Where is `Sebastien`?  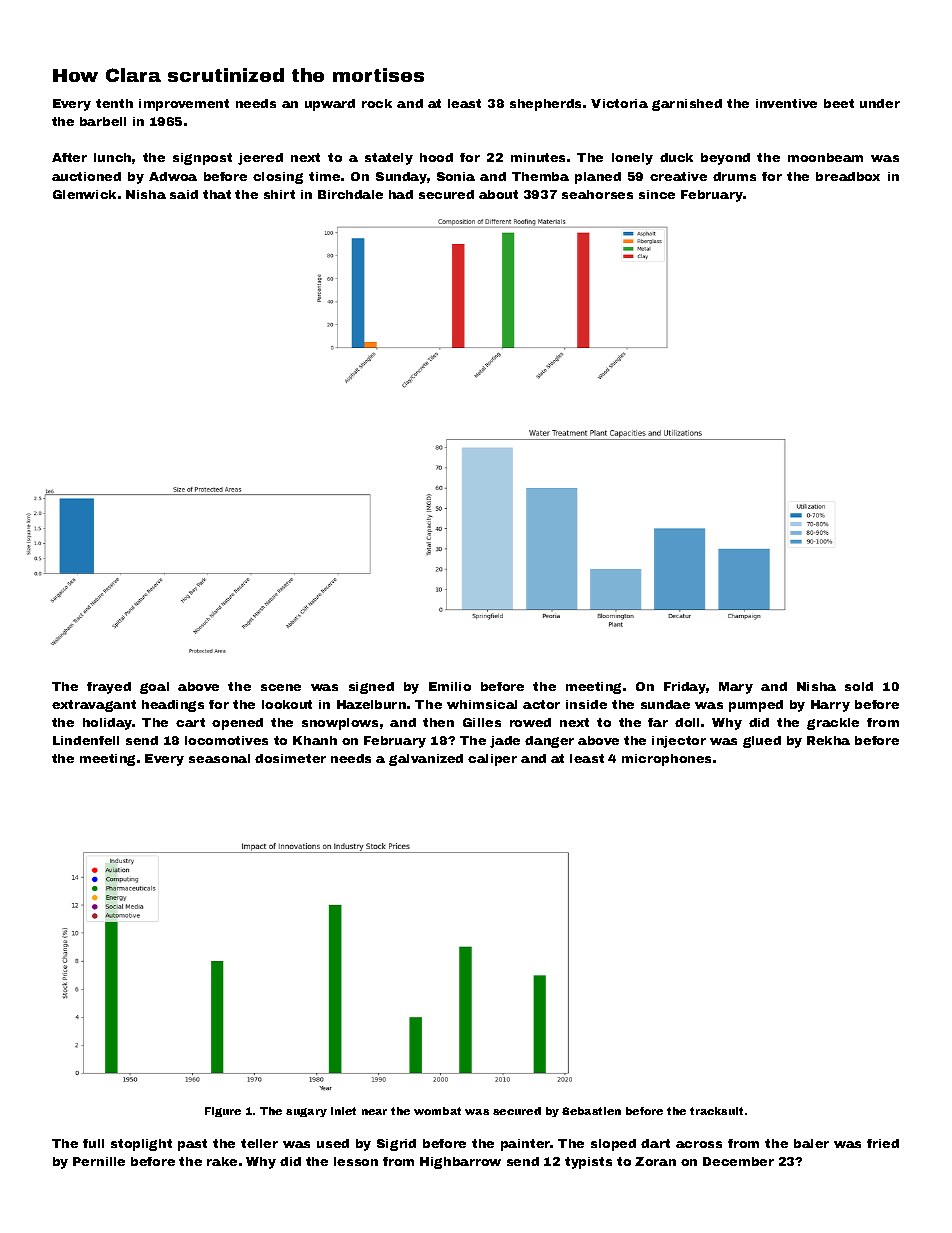 Sebastien is located at coordinates (591, 1111).
